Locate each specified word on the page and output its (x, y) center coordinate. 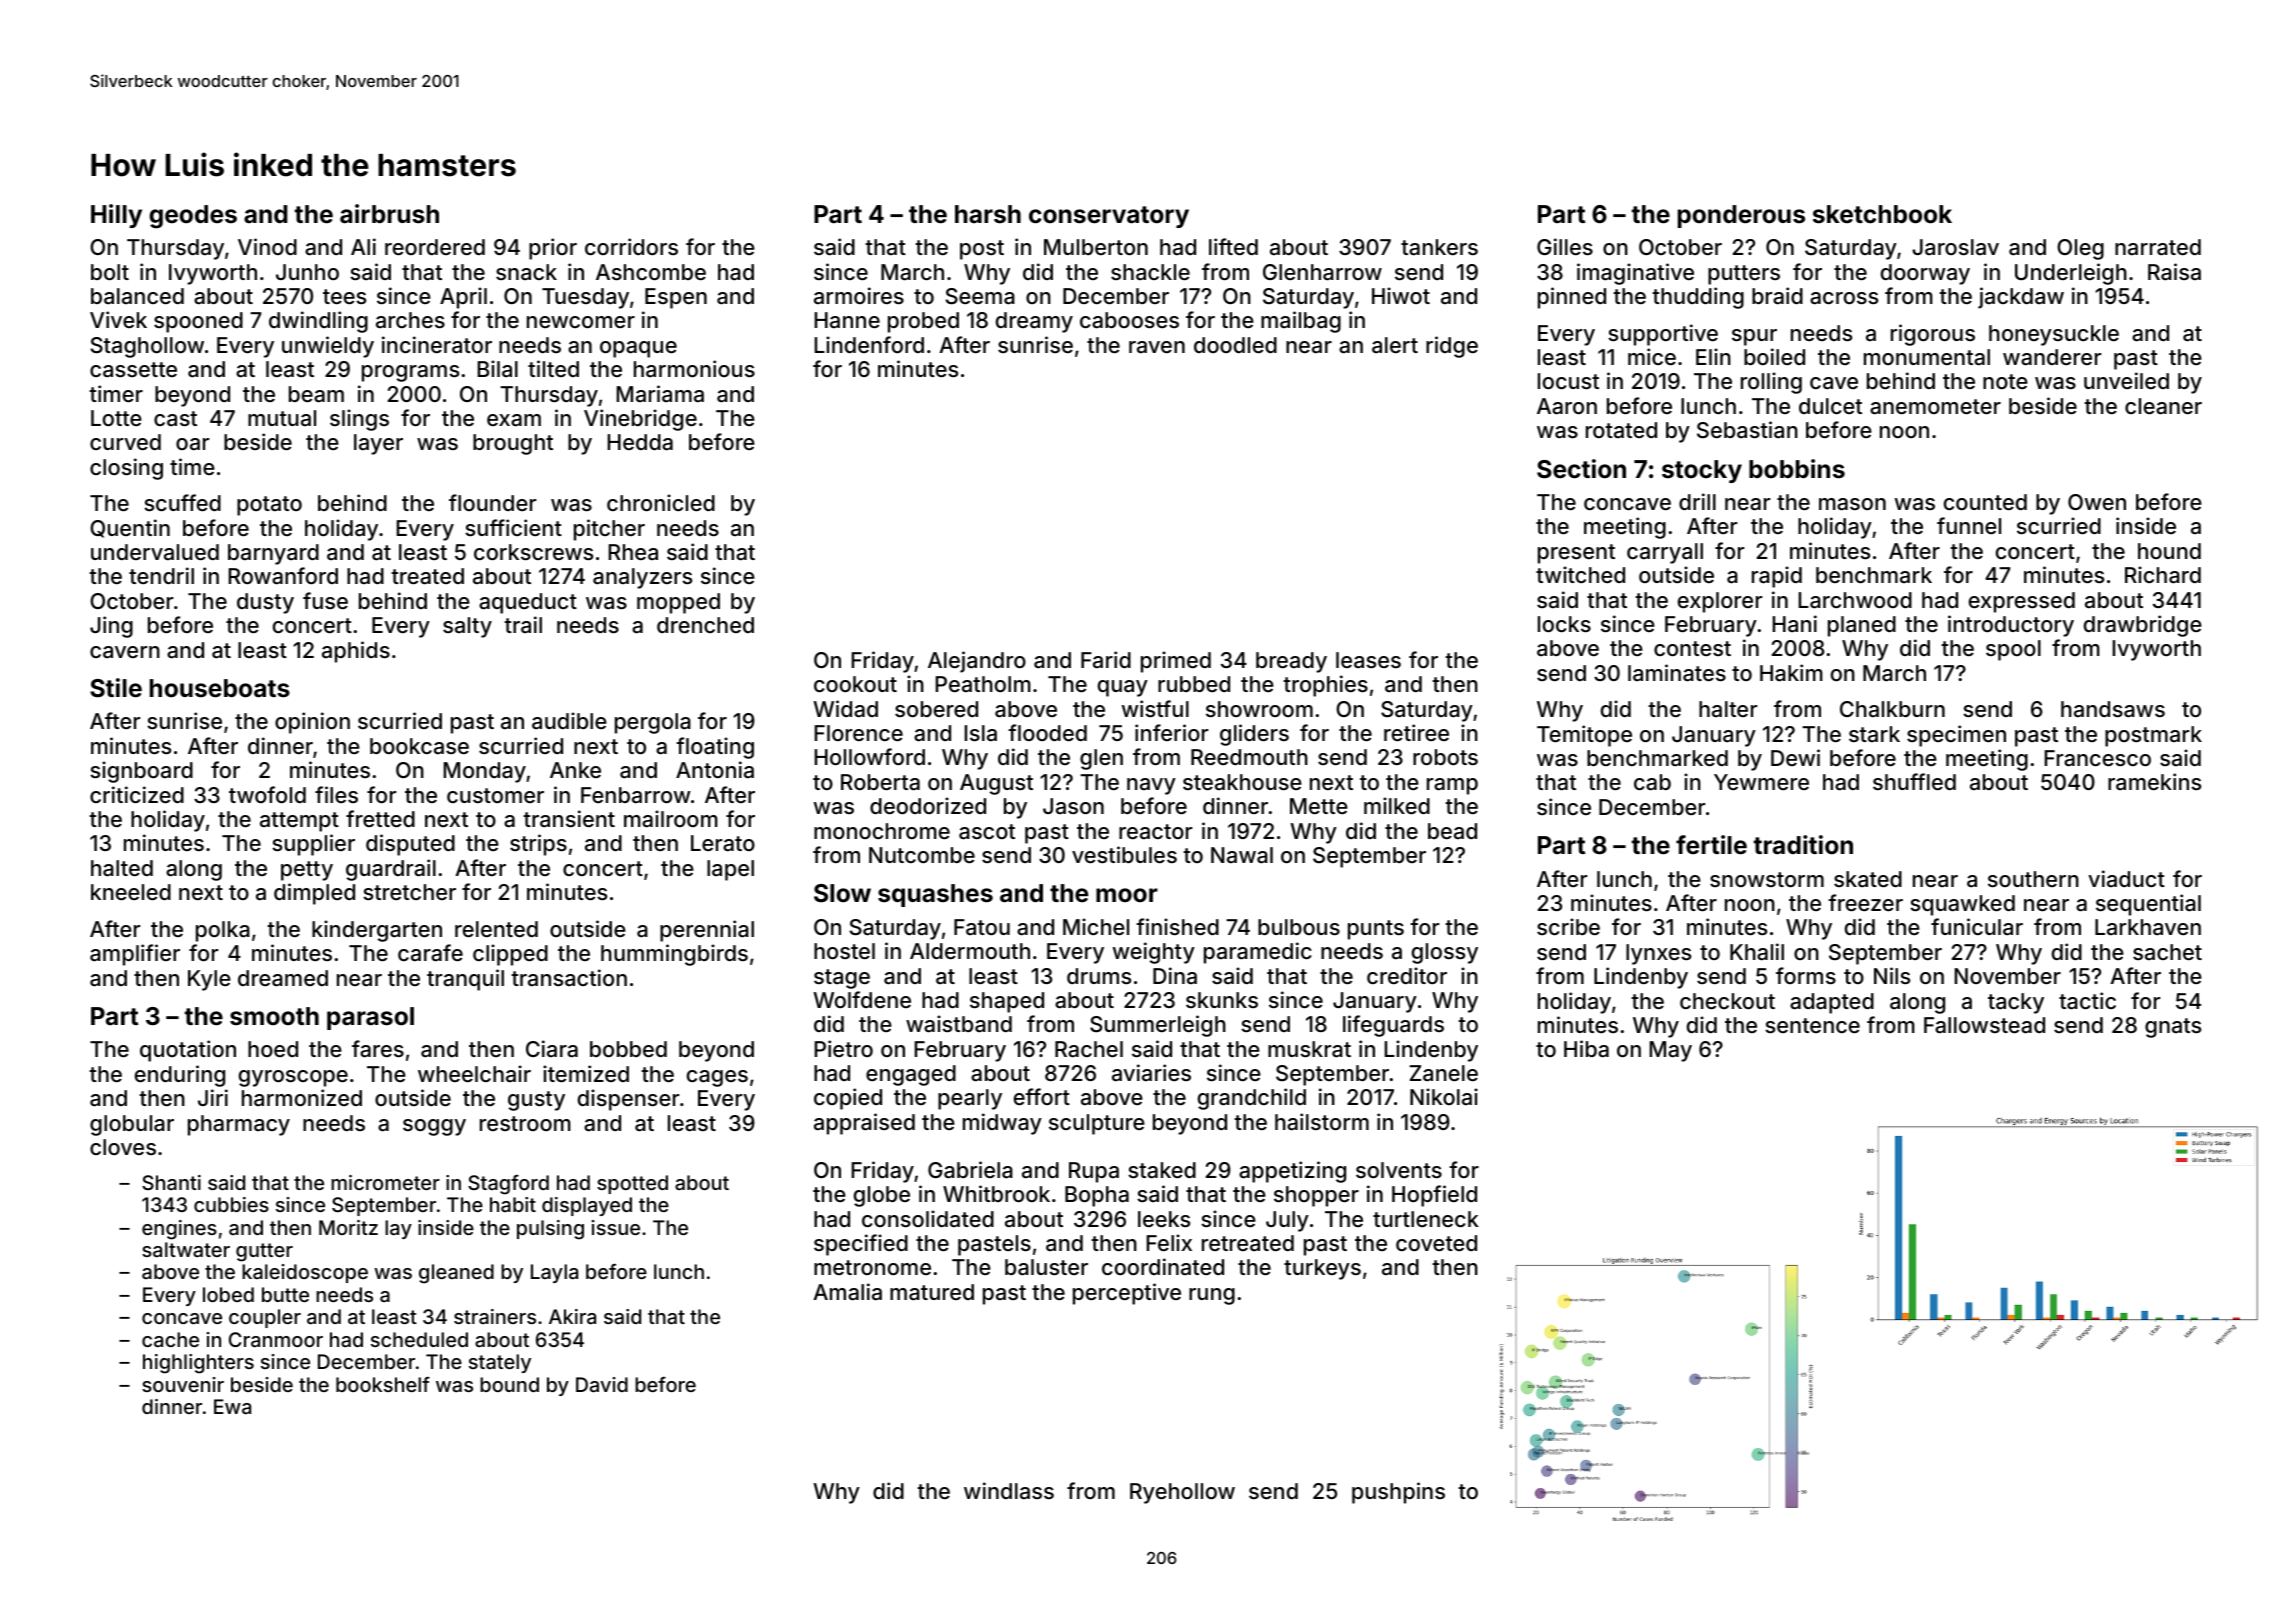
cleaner (2163, 406)
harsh (988, 214)
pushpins (1398, 1493)
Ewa (232, 1406)
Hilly (116, 216)
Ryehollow (1182, 1493)
